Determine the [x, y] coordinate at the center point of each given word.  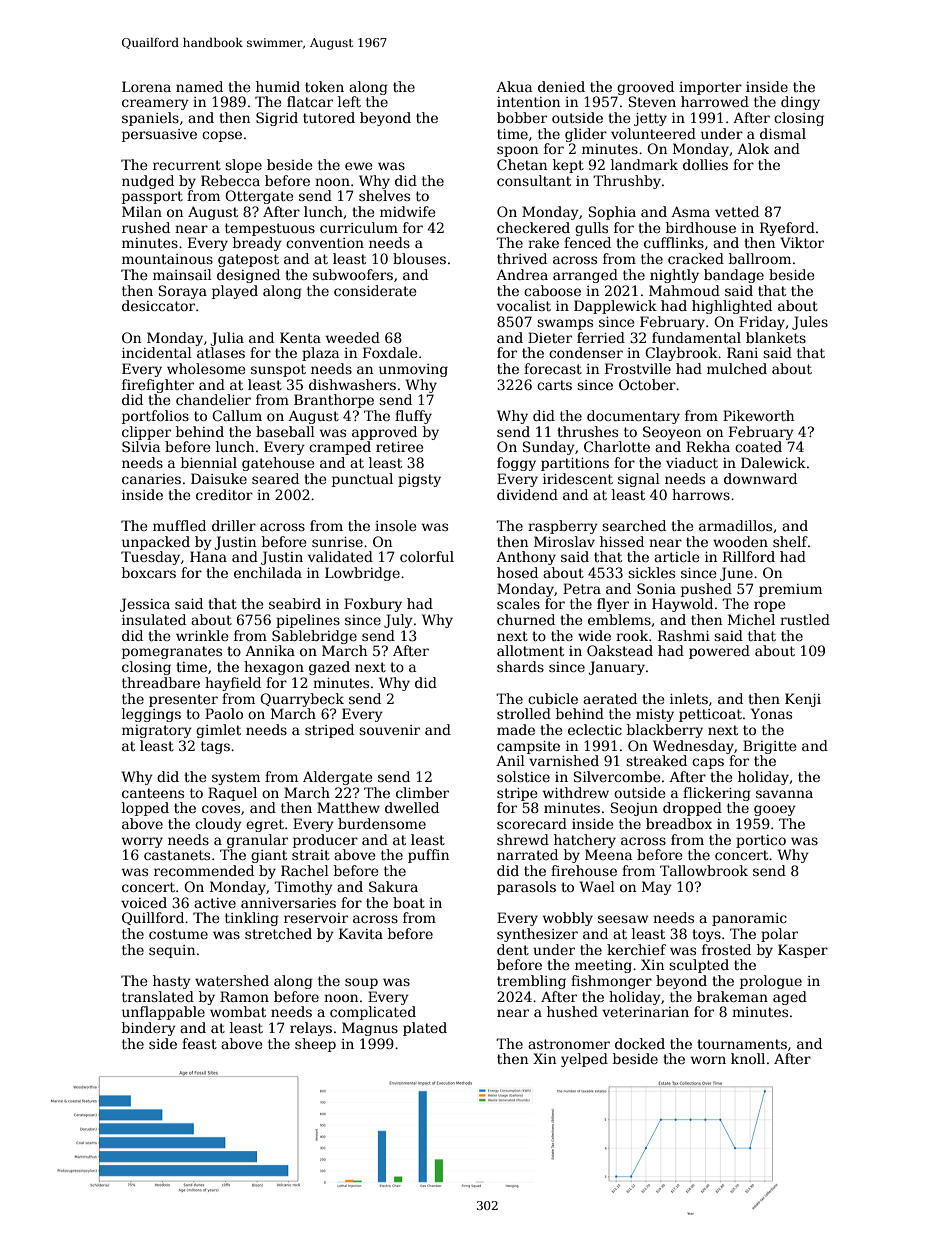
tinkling [252, 919]
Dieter [550, 337]
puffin [428, 856]
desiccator [158, 305]
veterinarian [645, 1012]
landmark [644, 164]
